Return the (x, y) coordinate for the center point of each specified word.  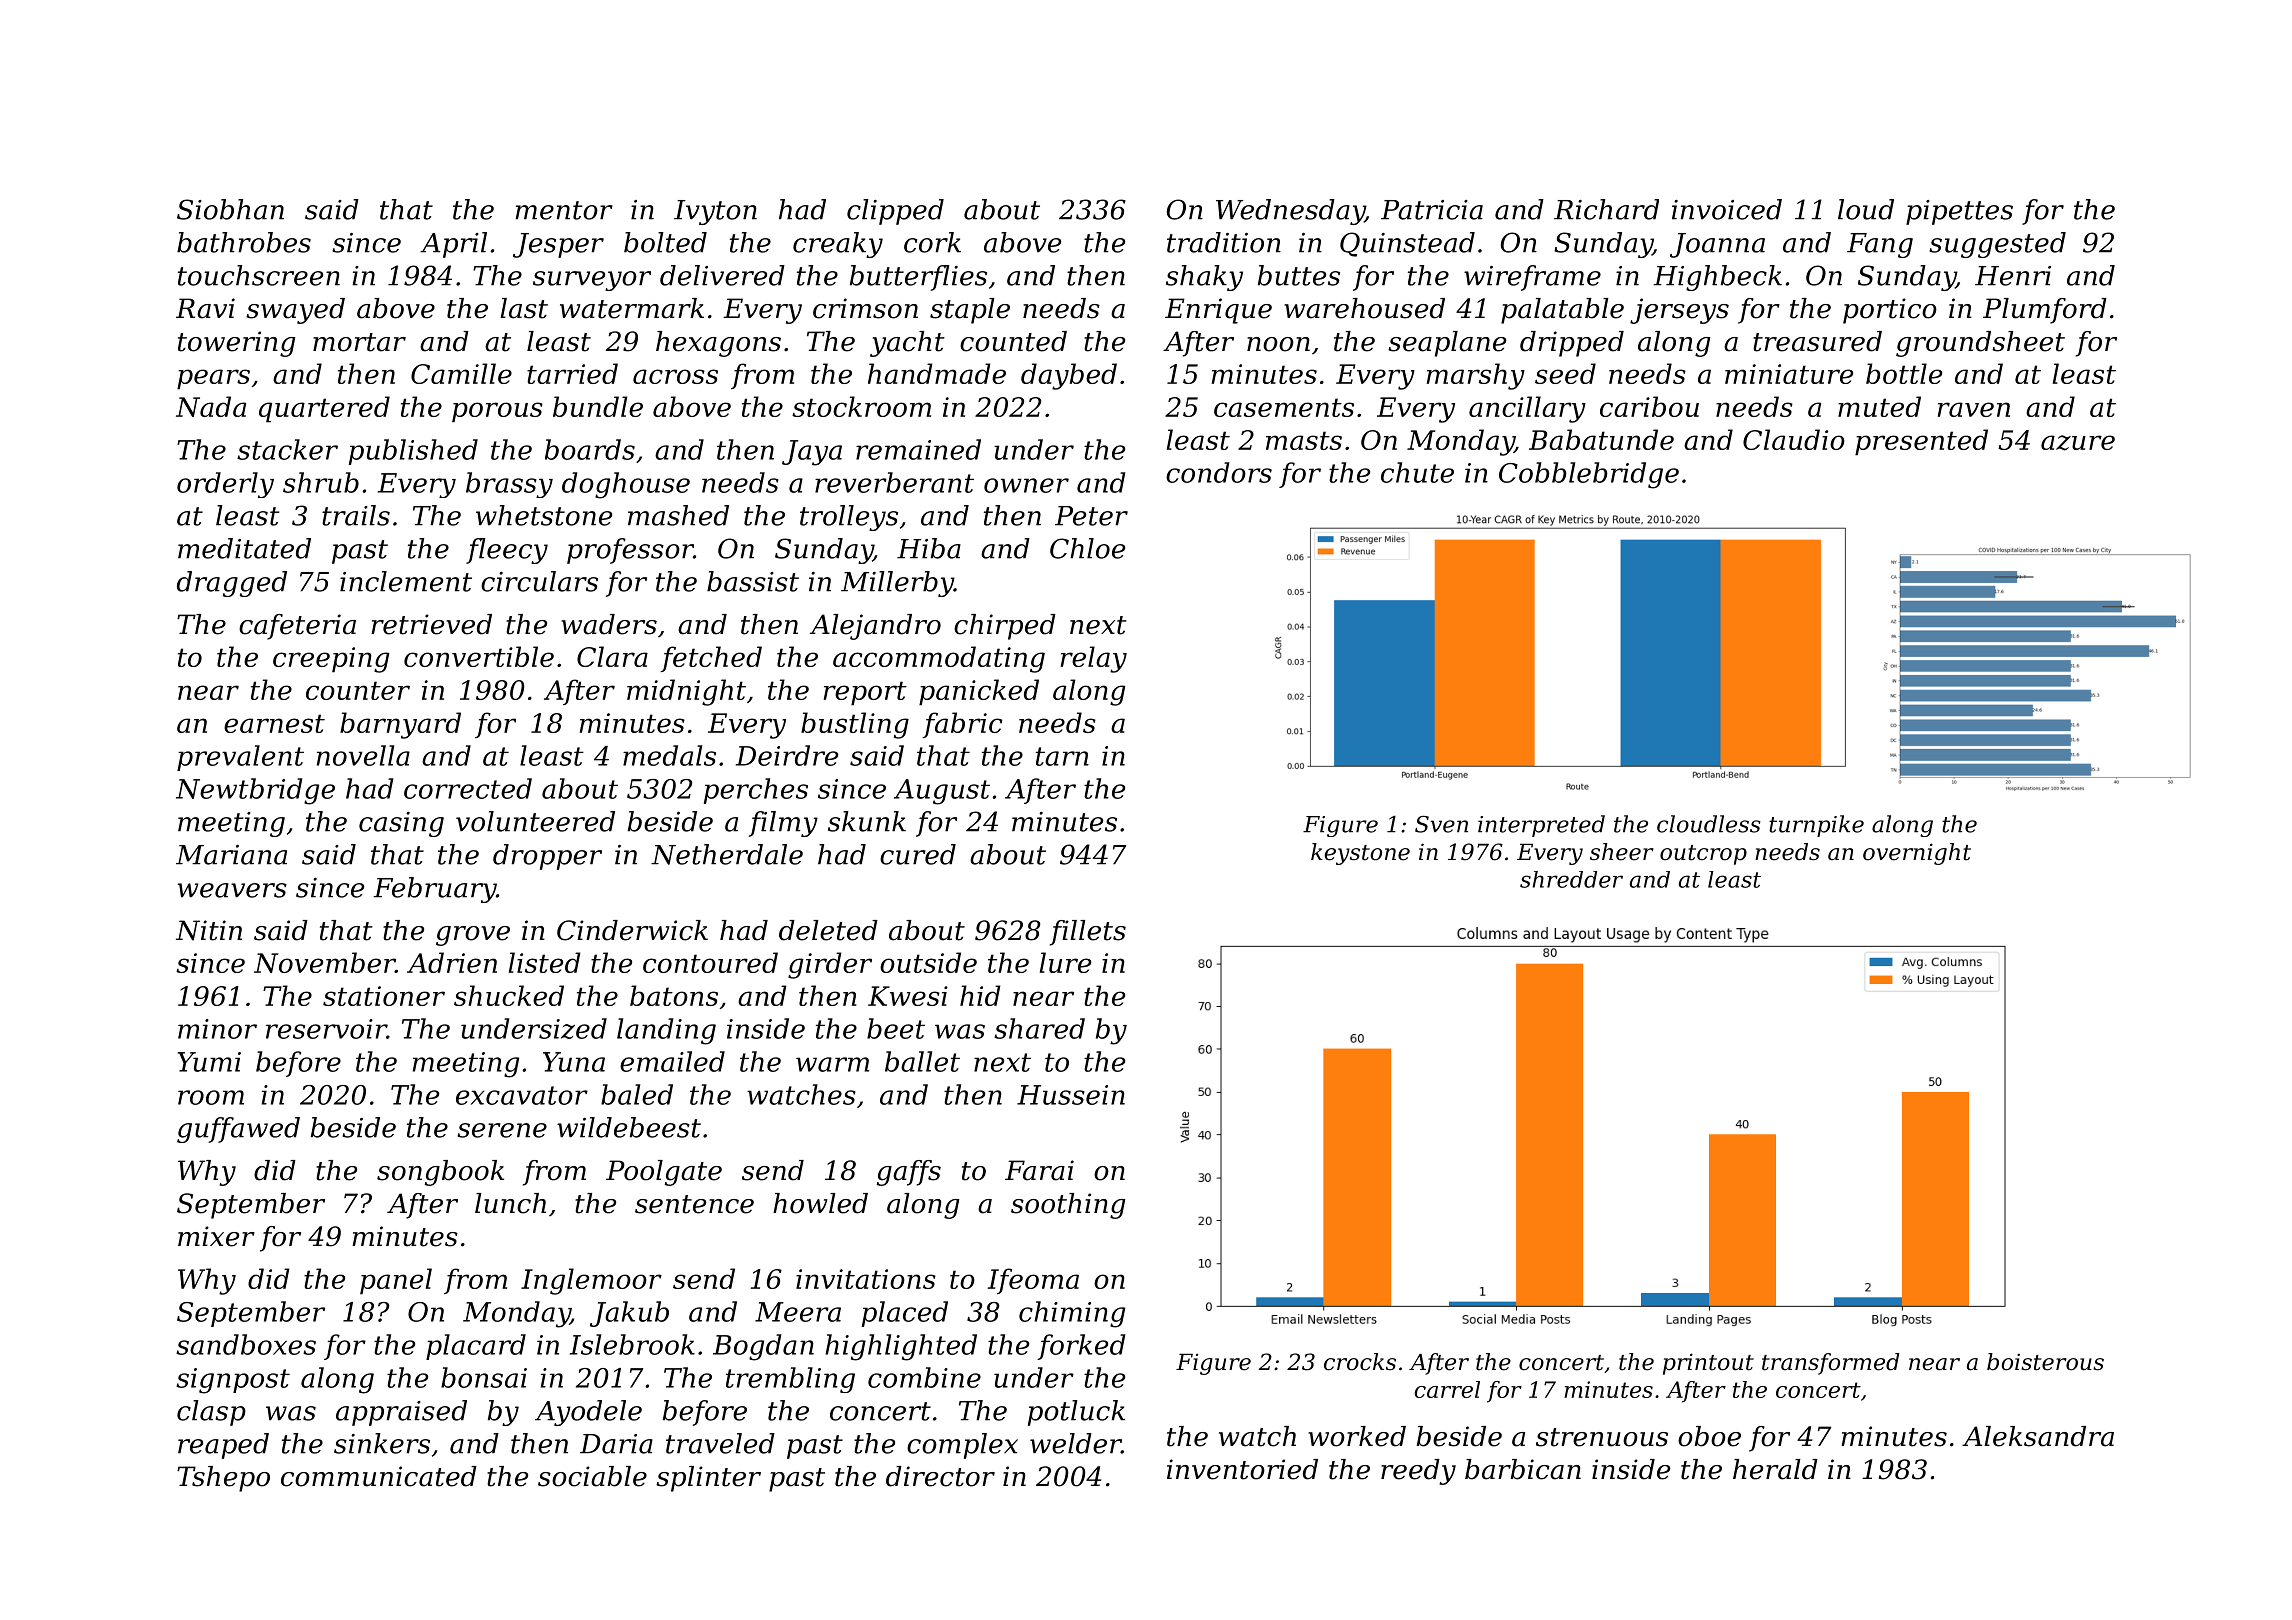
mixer (216, 1236)
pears (213, 379)
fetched (711, 659)
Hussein (1071, 1095)
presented (1921, 442)
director (940, 1476)
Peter (1091, 516)
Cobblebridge (1589, 475)
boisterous (2045, 1362)
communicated (379, 1476)
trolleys (849, 518)
